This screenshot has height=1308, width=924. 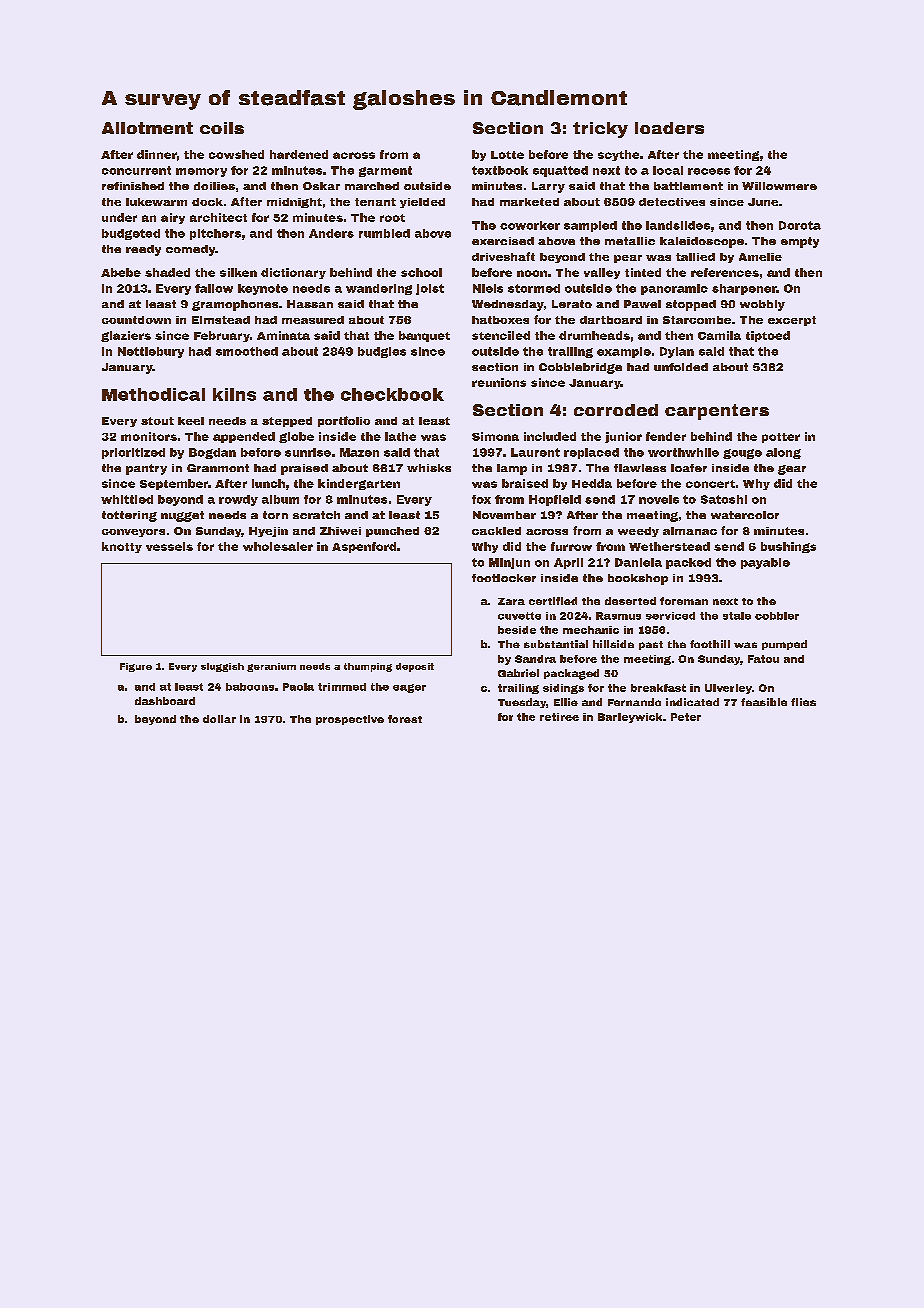 I want to click on excerpt, so click(x=792, y=321).
